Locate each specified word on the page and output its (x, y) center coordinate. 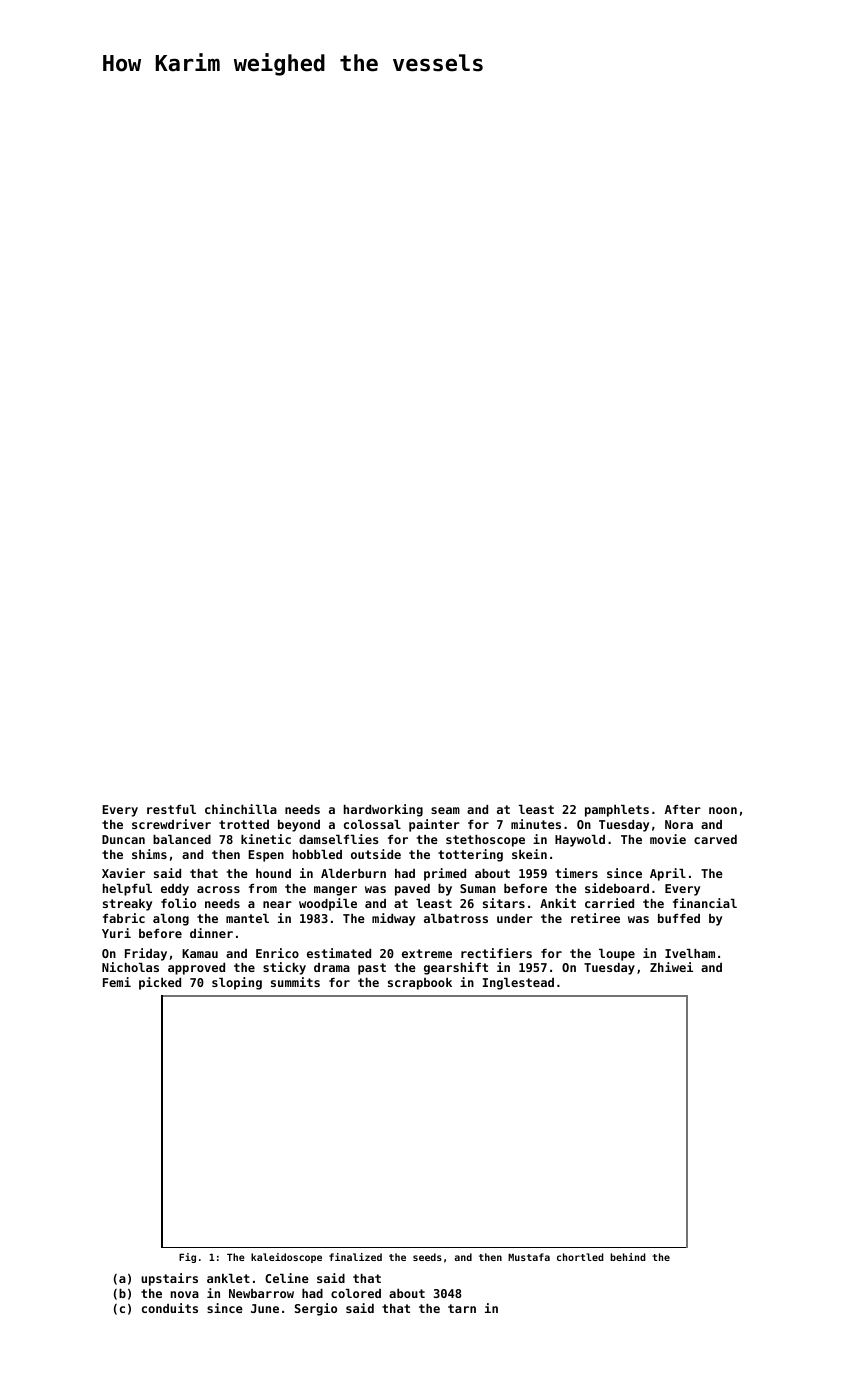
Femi (117, 982)
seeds (427, 1257)
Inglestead (518, 984)
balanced (182, 839)
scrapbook (420, 984)
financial (705, 903)
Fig (187, 1258)
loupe (617, 955)
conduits (170, 1308)
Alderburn (353, 873)
